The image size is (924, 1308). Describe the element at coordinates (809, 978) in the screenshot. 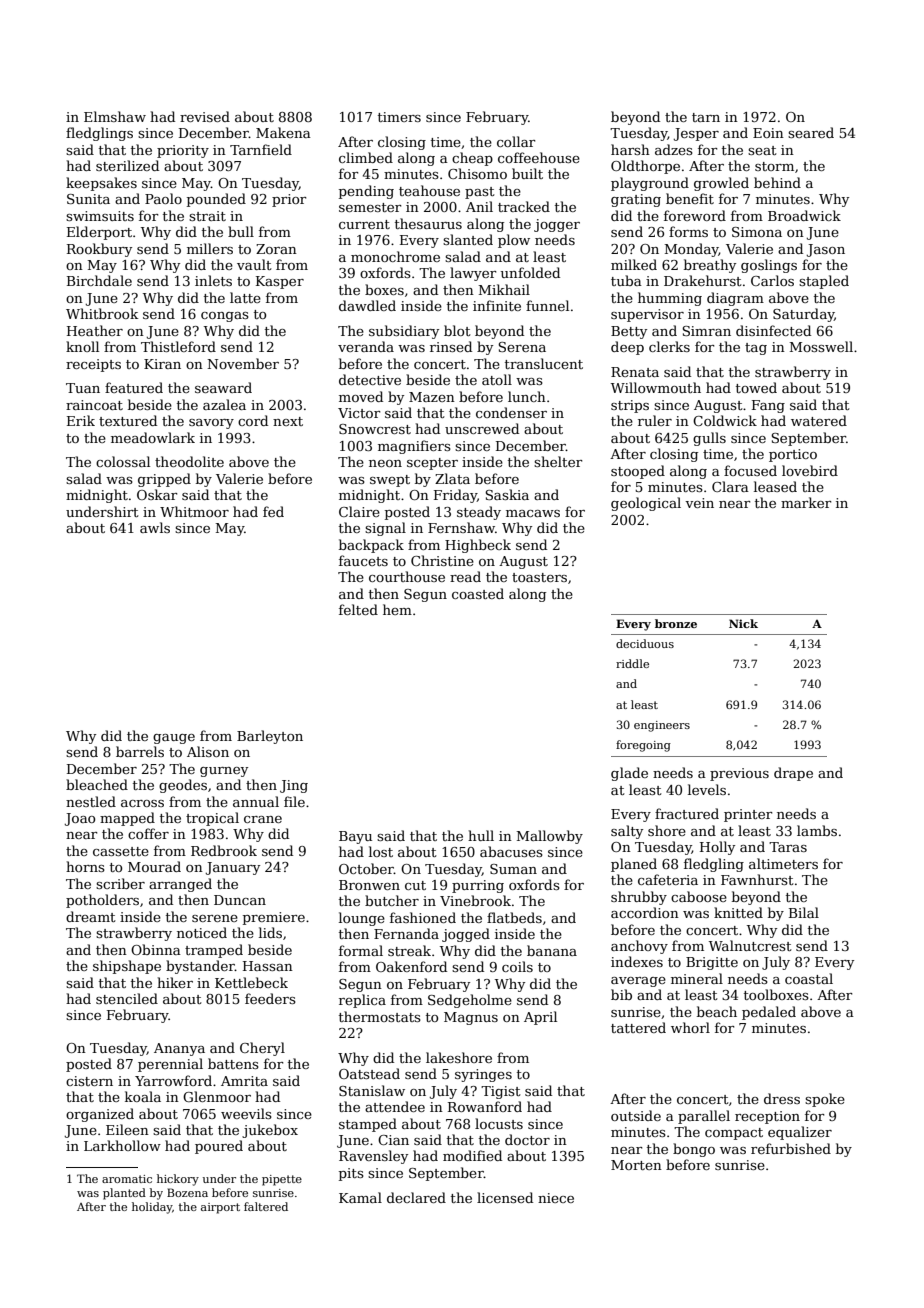

I see `coastal` at that location.
